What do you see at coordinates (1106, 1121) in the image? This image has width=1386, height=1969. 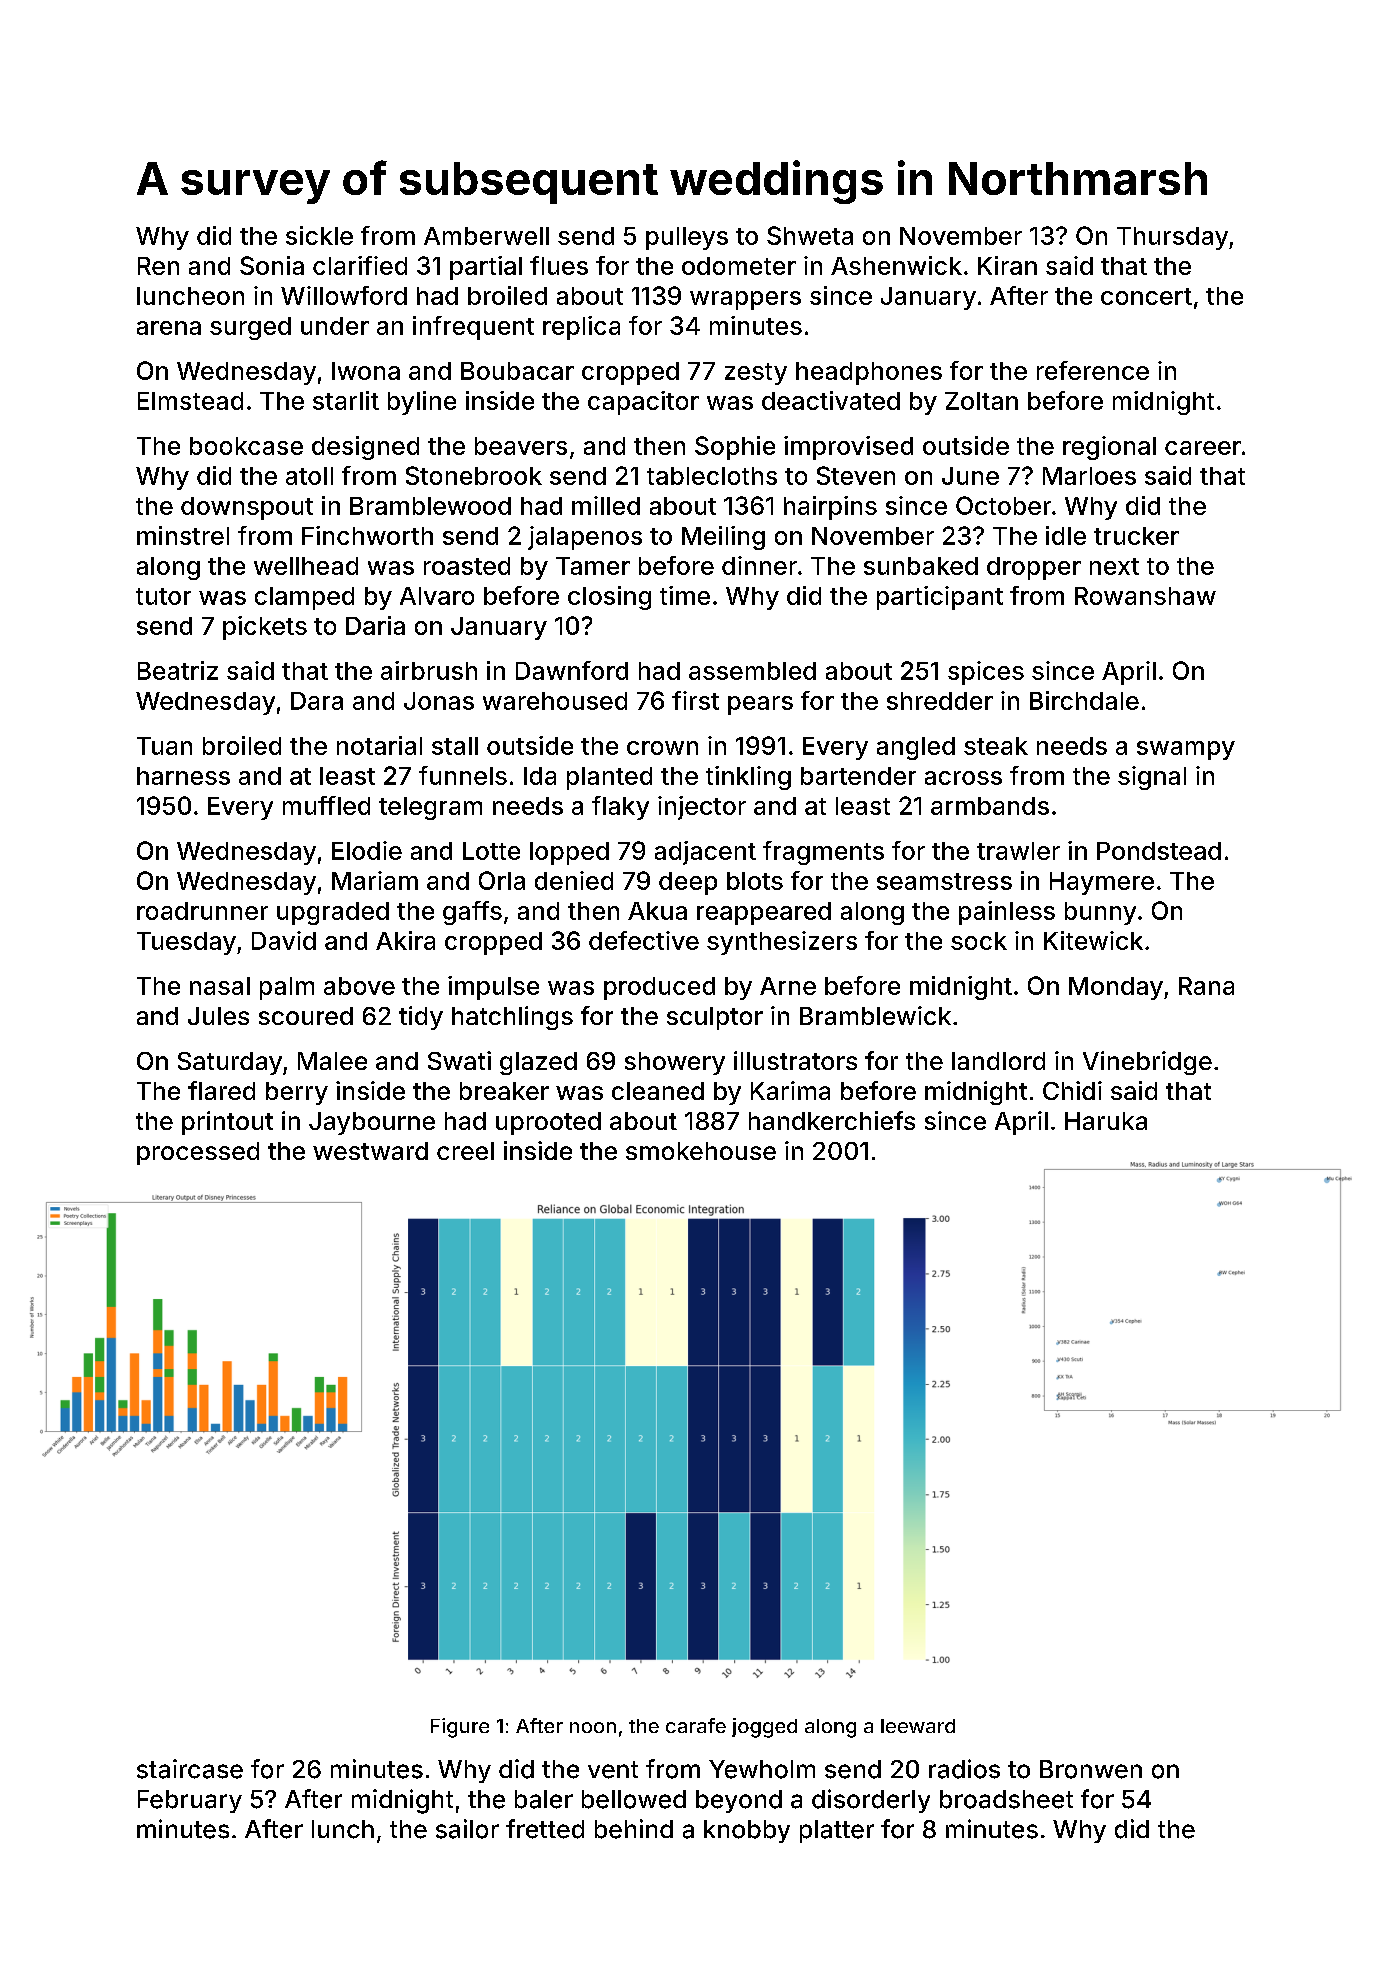 I see `Haruka` at bounding box center [1106, 1121].
